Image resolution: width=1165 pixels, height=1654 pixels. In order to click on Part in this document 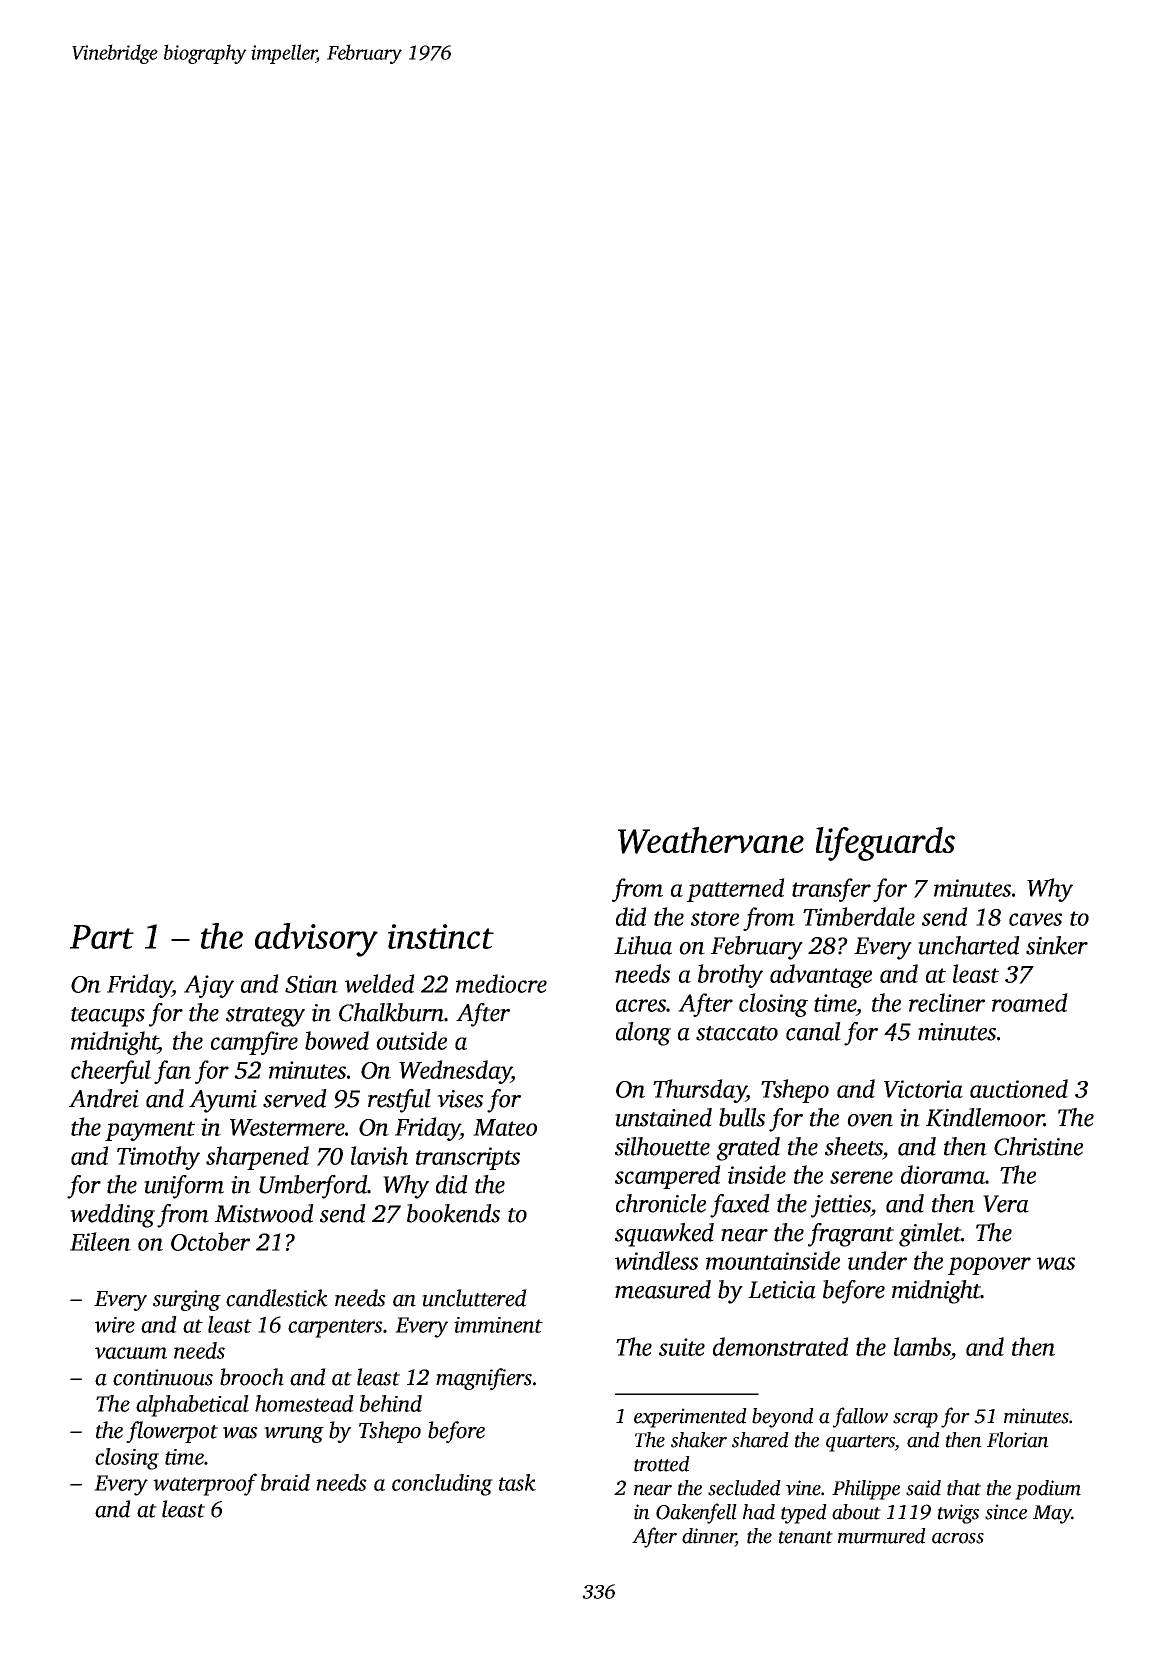, I will do `click(102, 937)`.
